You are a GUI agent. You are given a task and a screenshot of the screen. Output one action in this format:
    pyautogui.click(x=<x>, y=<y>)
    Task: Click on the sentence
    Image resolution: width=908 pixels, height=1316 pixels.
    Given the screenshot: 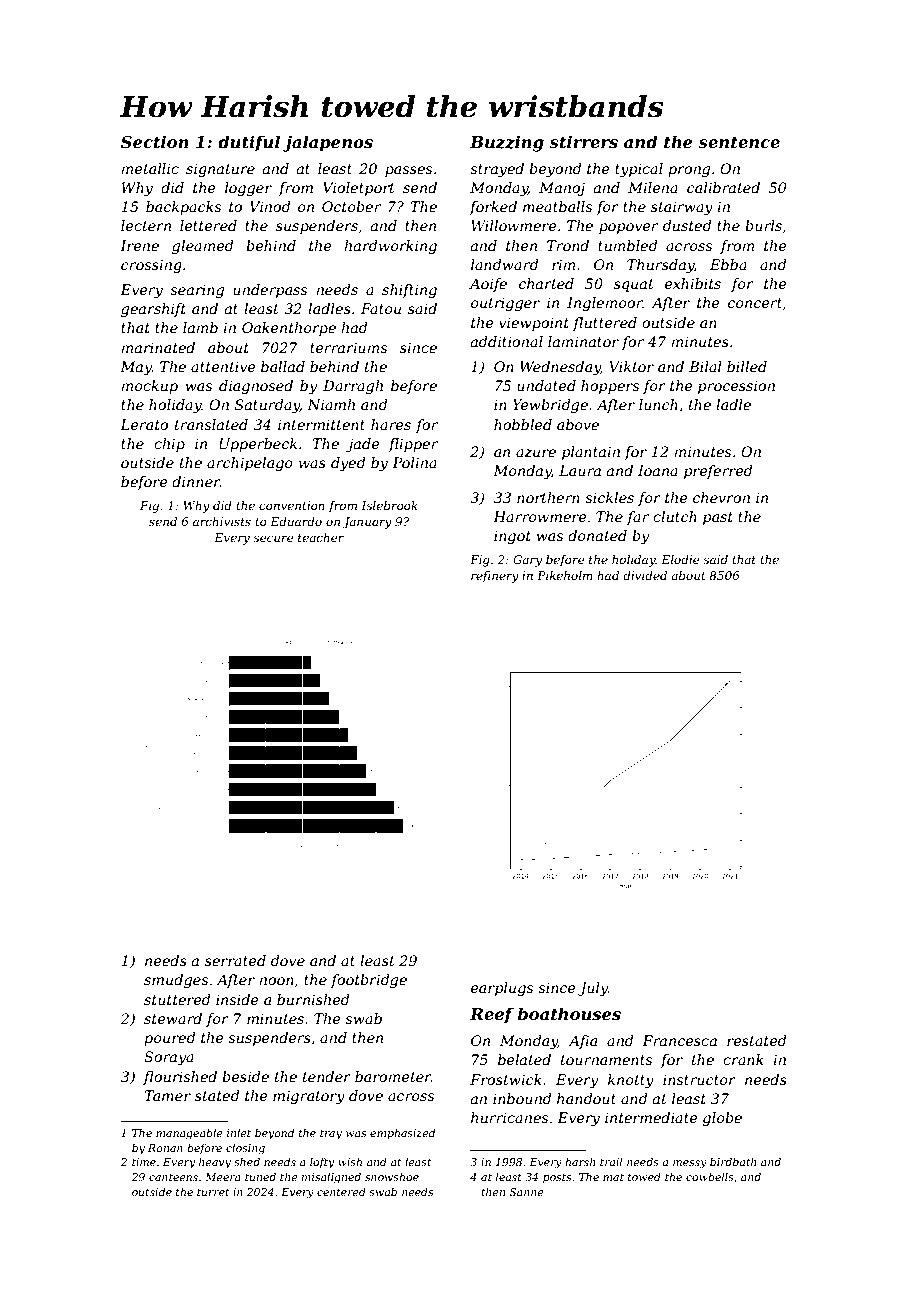 What is the action you would take?
    pyautogui.click(x=739, y=142)
